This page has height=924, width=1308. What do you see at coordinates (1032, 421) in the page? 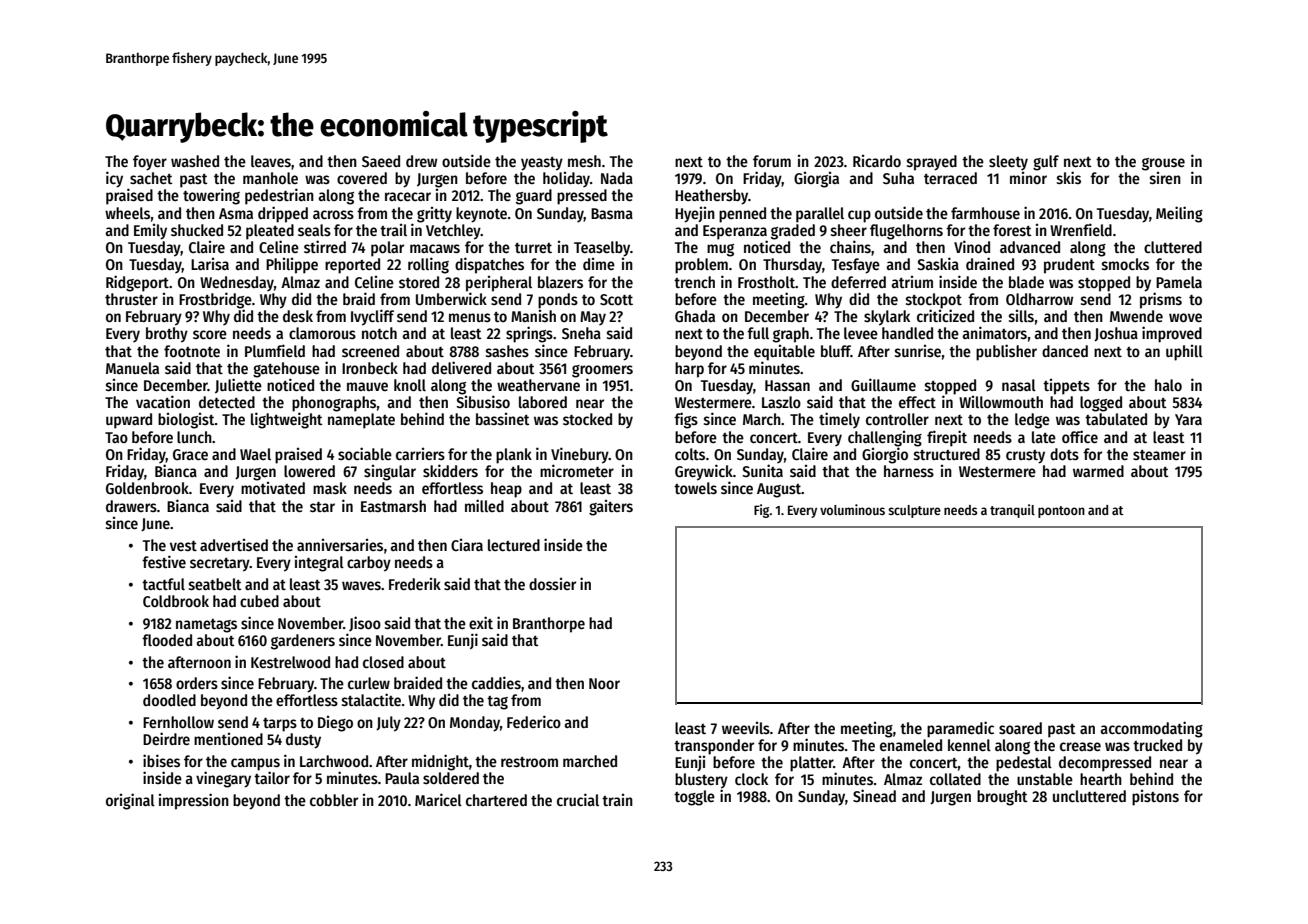
I see `ledge` at bounding box center [1032, 421].
